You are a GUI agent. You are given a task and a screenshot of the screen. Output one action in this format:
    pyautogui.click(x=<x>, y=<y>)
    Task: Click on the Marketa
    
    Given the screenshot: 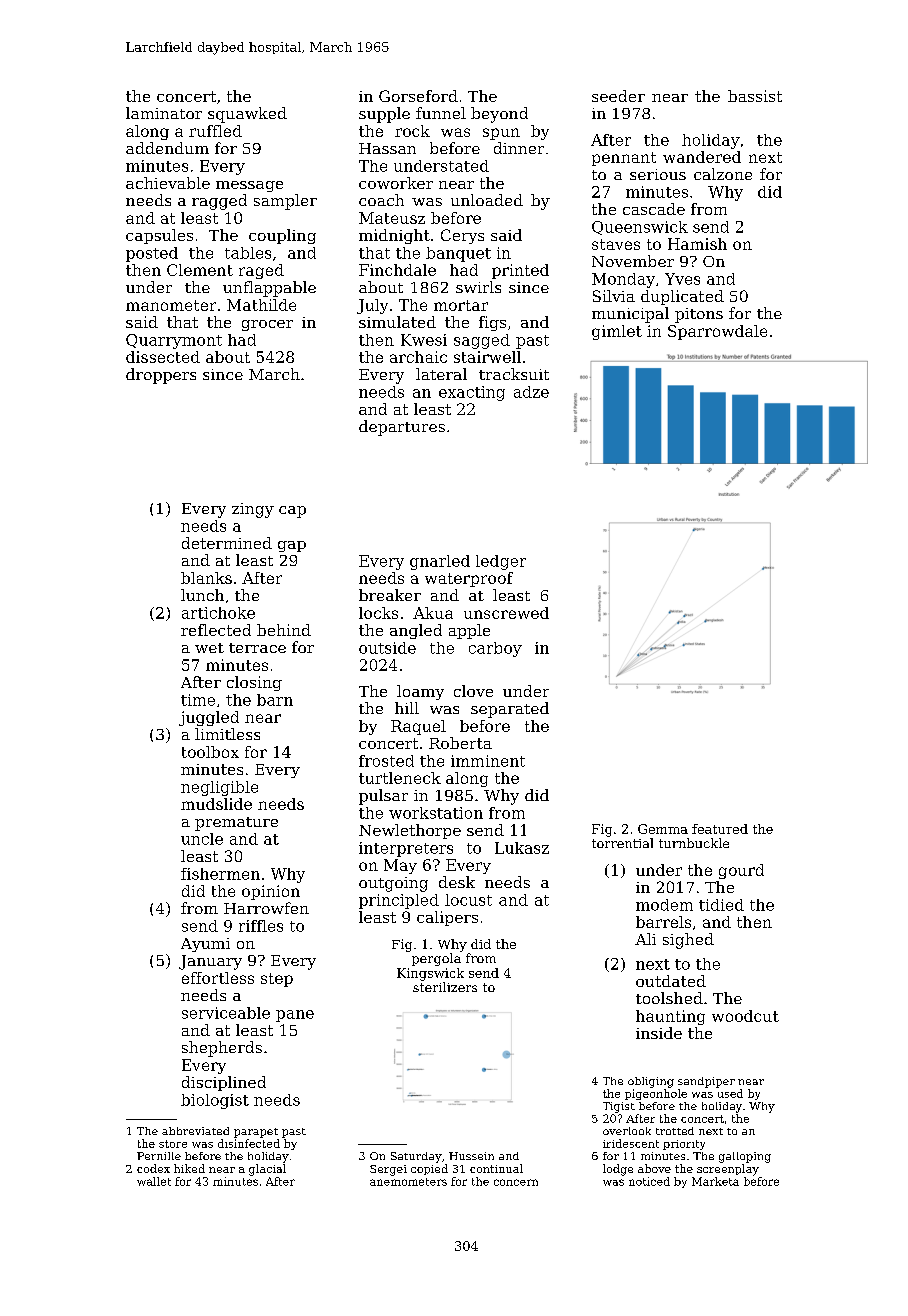 What is the action you would take?
    pyautogui.click(x=715, y=1181)
